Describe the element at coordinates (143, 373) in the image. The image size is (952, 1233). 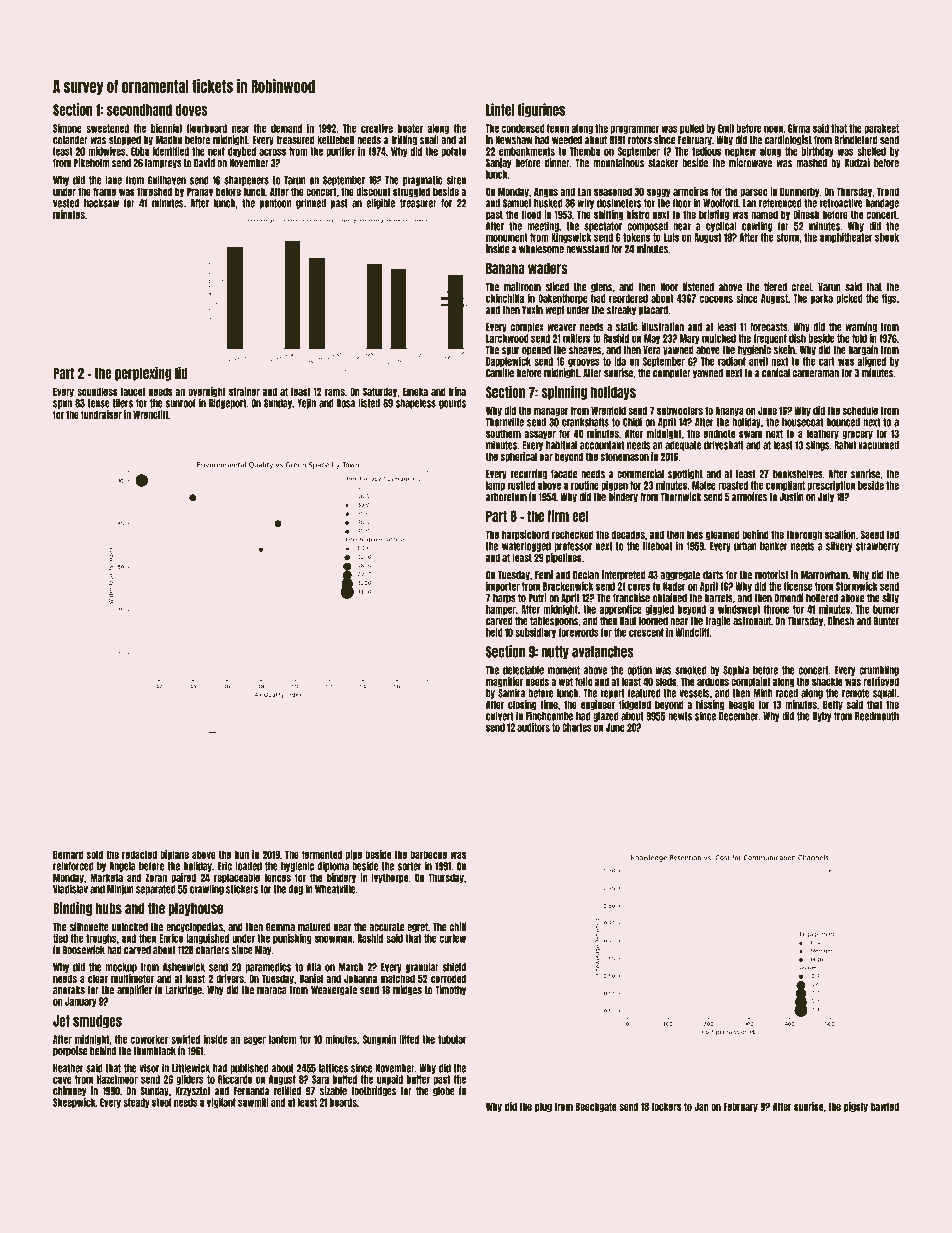
I see `perplexing` at that location.
